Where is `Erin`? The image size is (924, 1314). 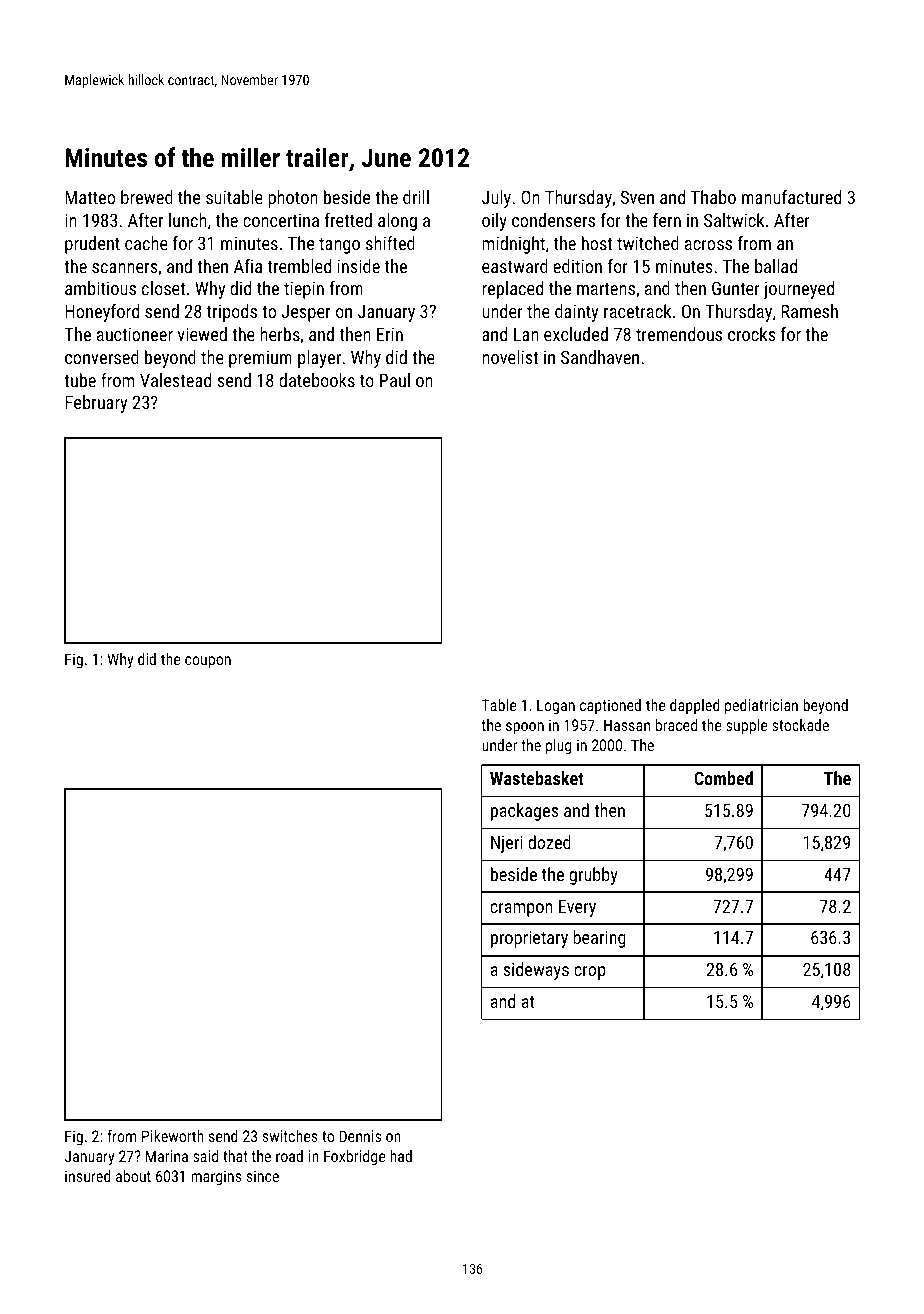 Erin is located at coordinates (390, 334).
